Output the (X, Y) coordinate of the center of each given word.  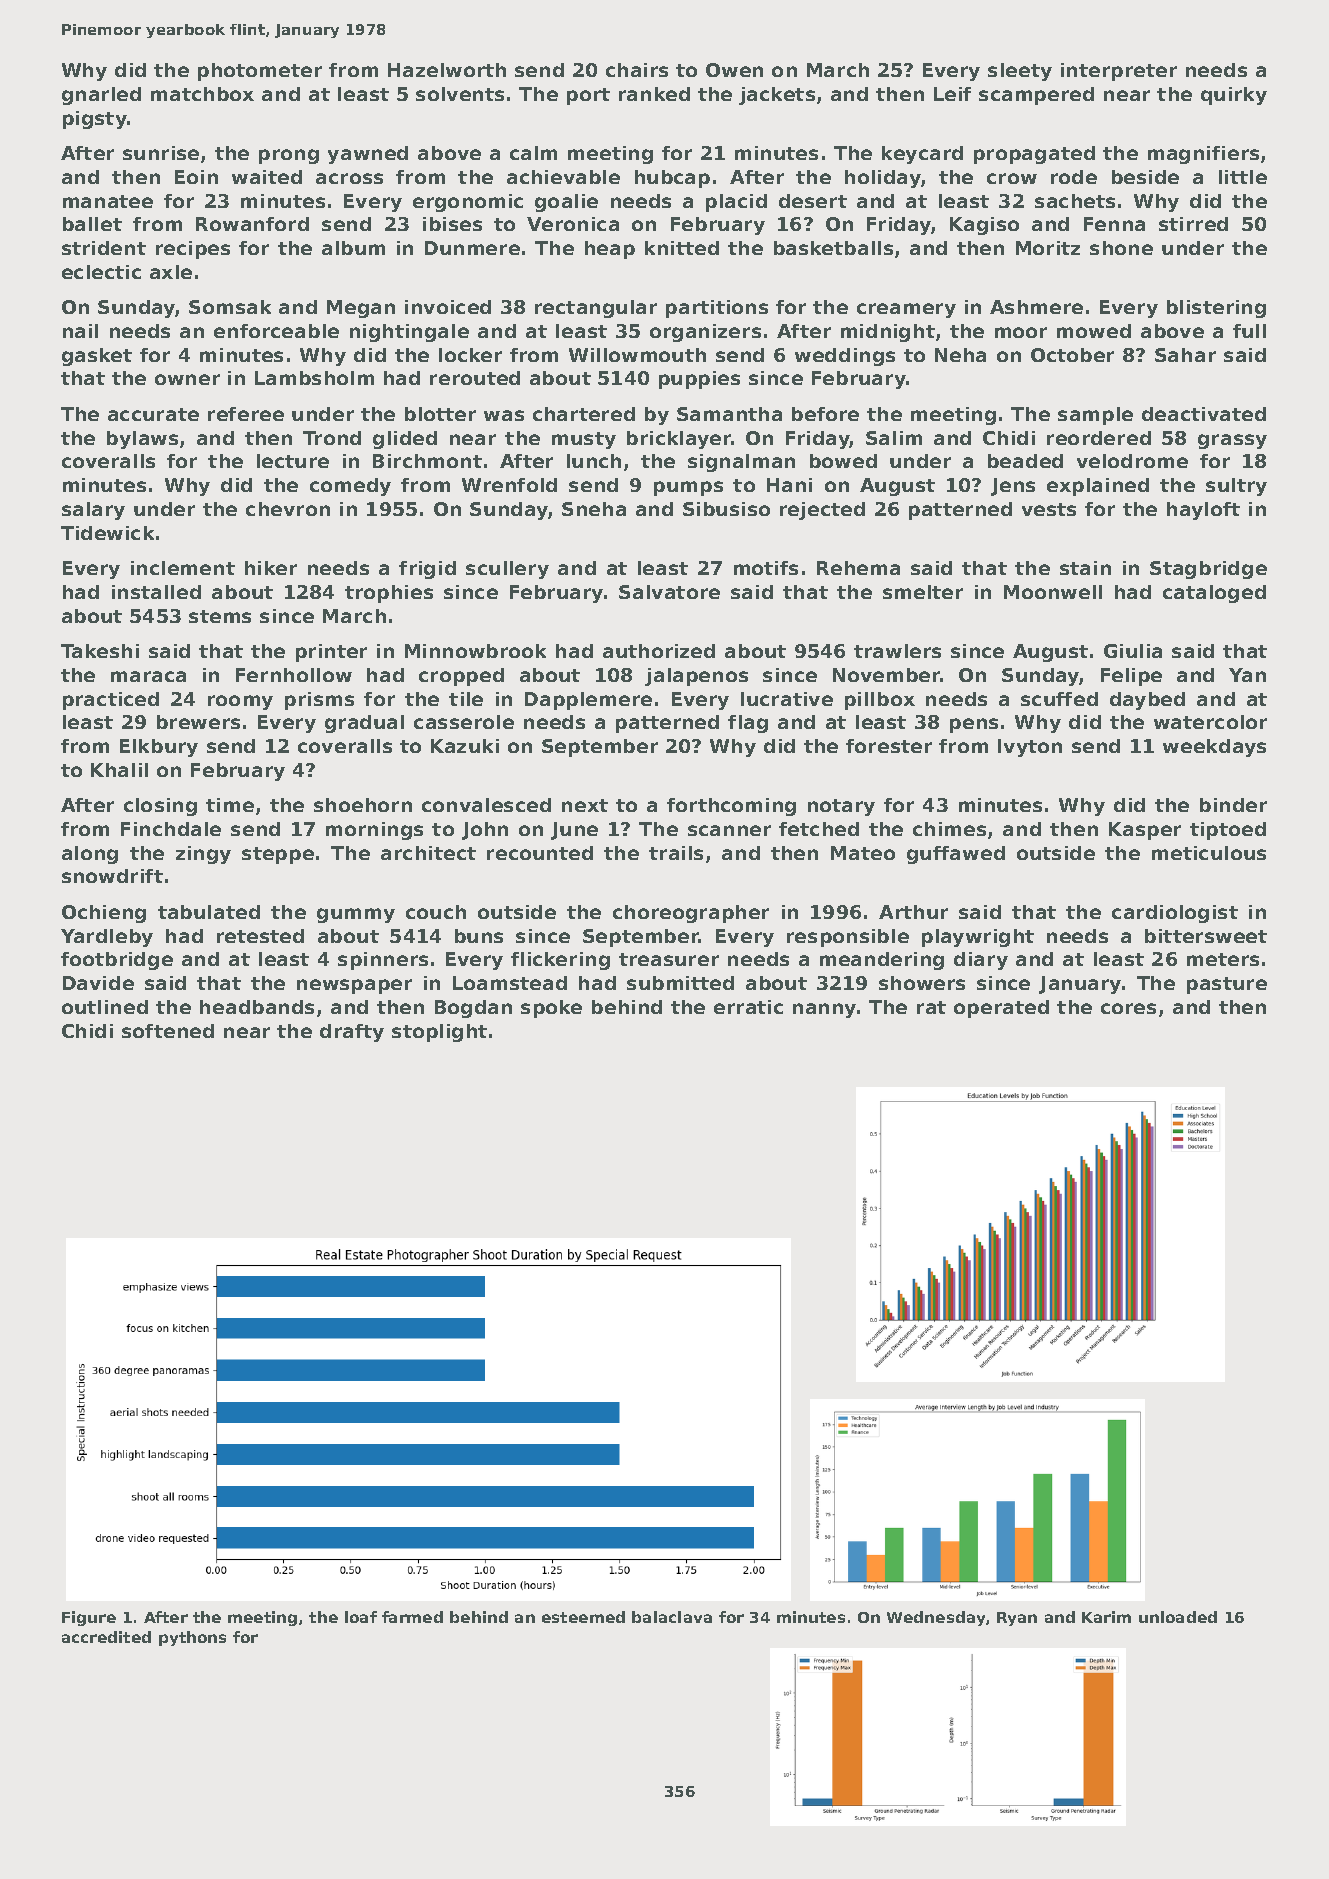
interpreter (1119, 72)
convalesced (486, 805)
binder (1233, 805)
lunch (594, 461)
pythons (192, 1638)
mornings (374, 831)
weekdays (1214, 748)
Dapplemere (588, 701)
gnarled (101, 96)
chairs (637, 70)
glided (405, 440)
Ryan (1017, 1619)
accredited (106, 1637)
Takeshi (100, 651)
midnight (888, 333)
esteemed (583, 1617)
